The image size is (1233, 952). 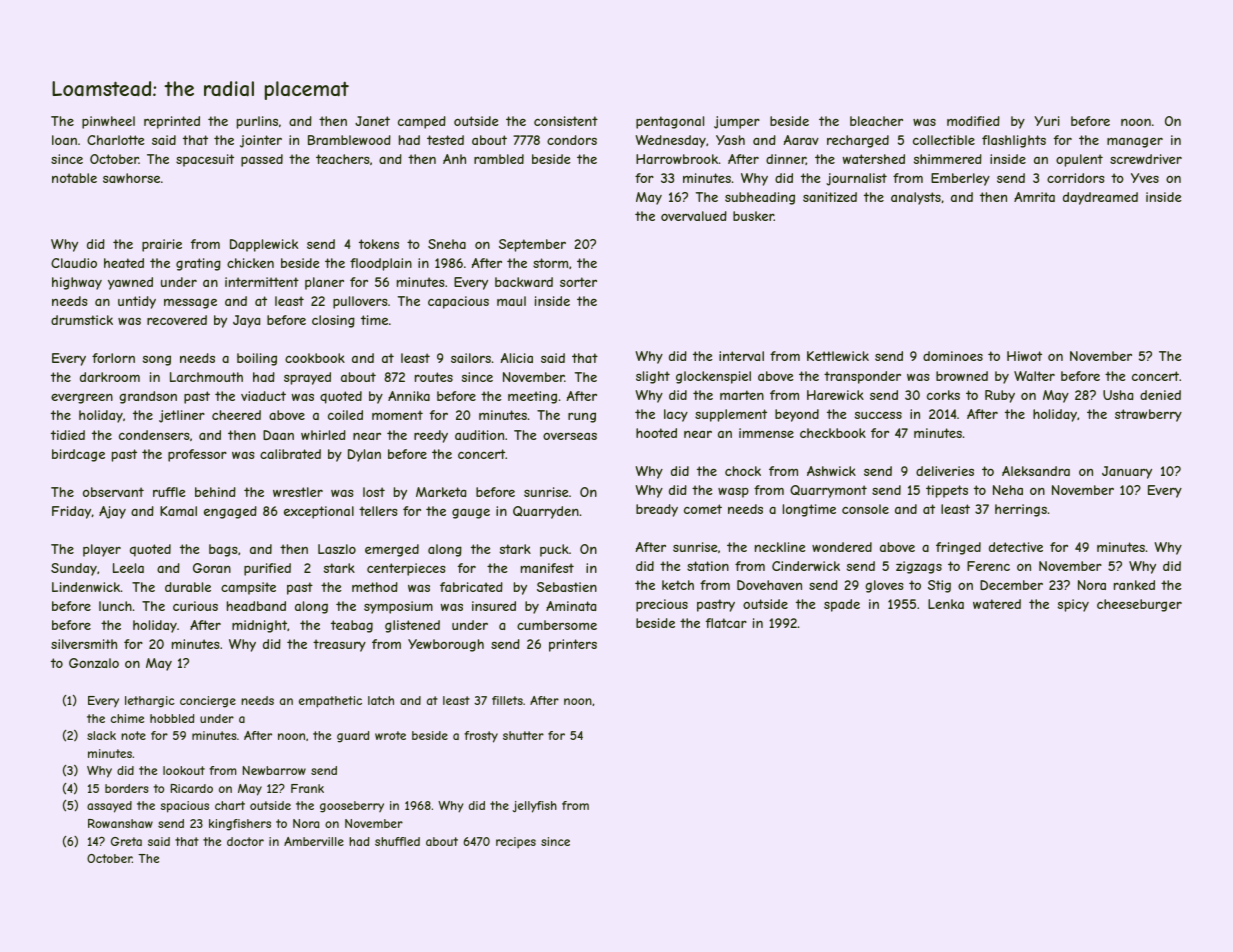 I want to click on Harrowbrook, so click(x=677, y=159).
